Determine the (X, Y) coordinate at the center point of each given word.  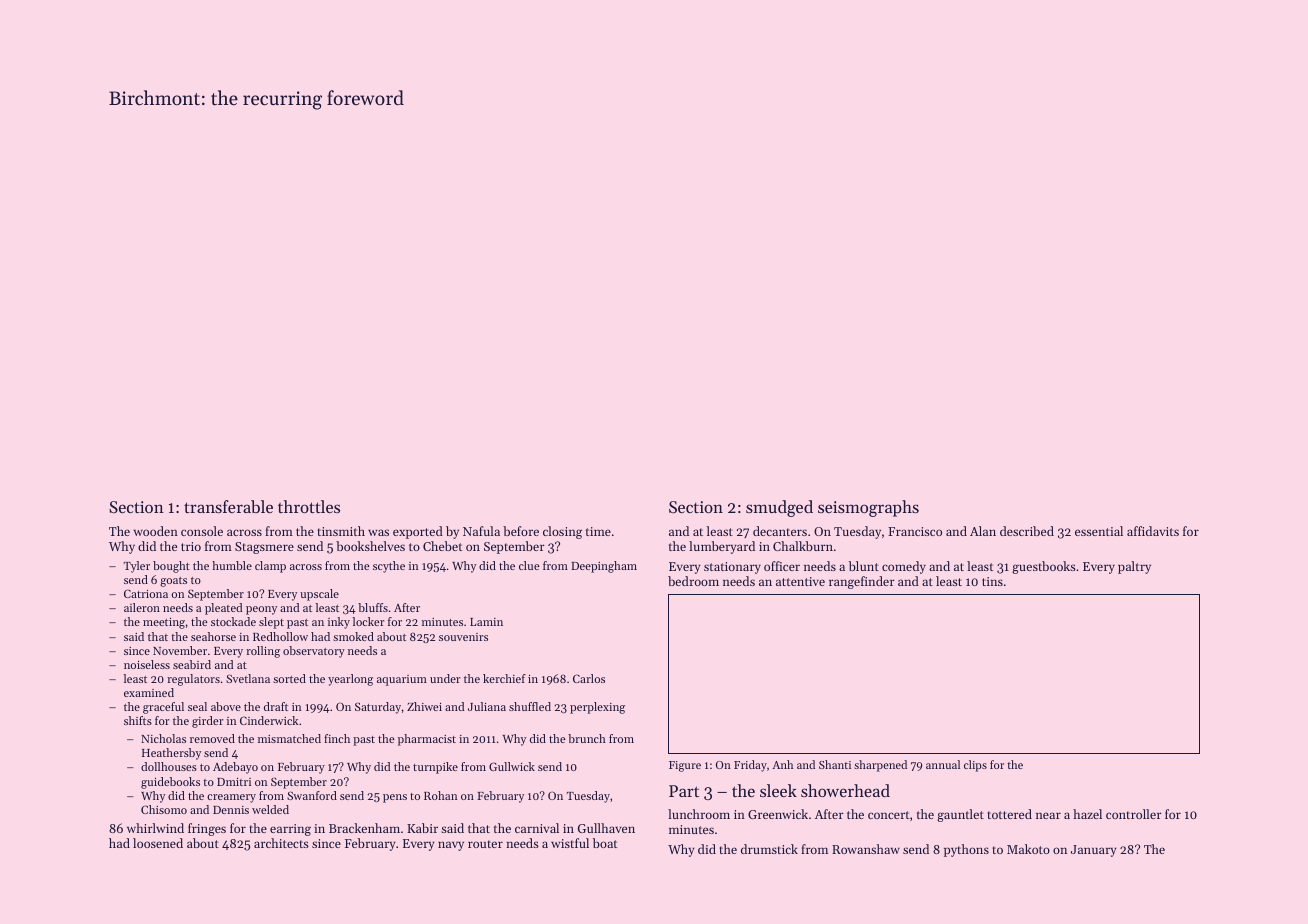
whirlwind (155, 828)
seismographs (868, 508)
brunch (587, 738)
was (378, 532)
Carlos (589, 678)
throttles (309, 506)
